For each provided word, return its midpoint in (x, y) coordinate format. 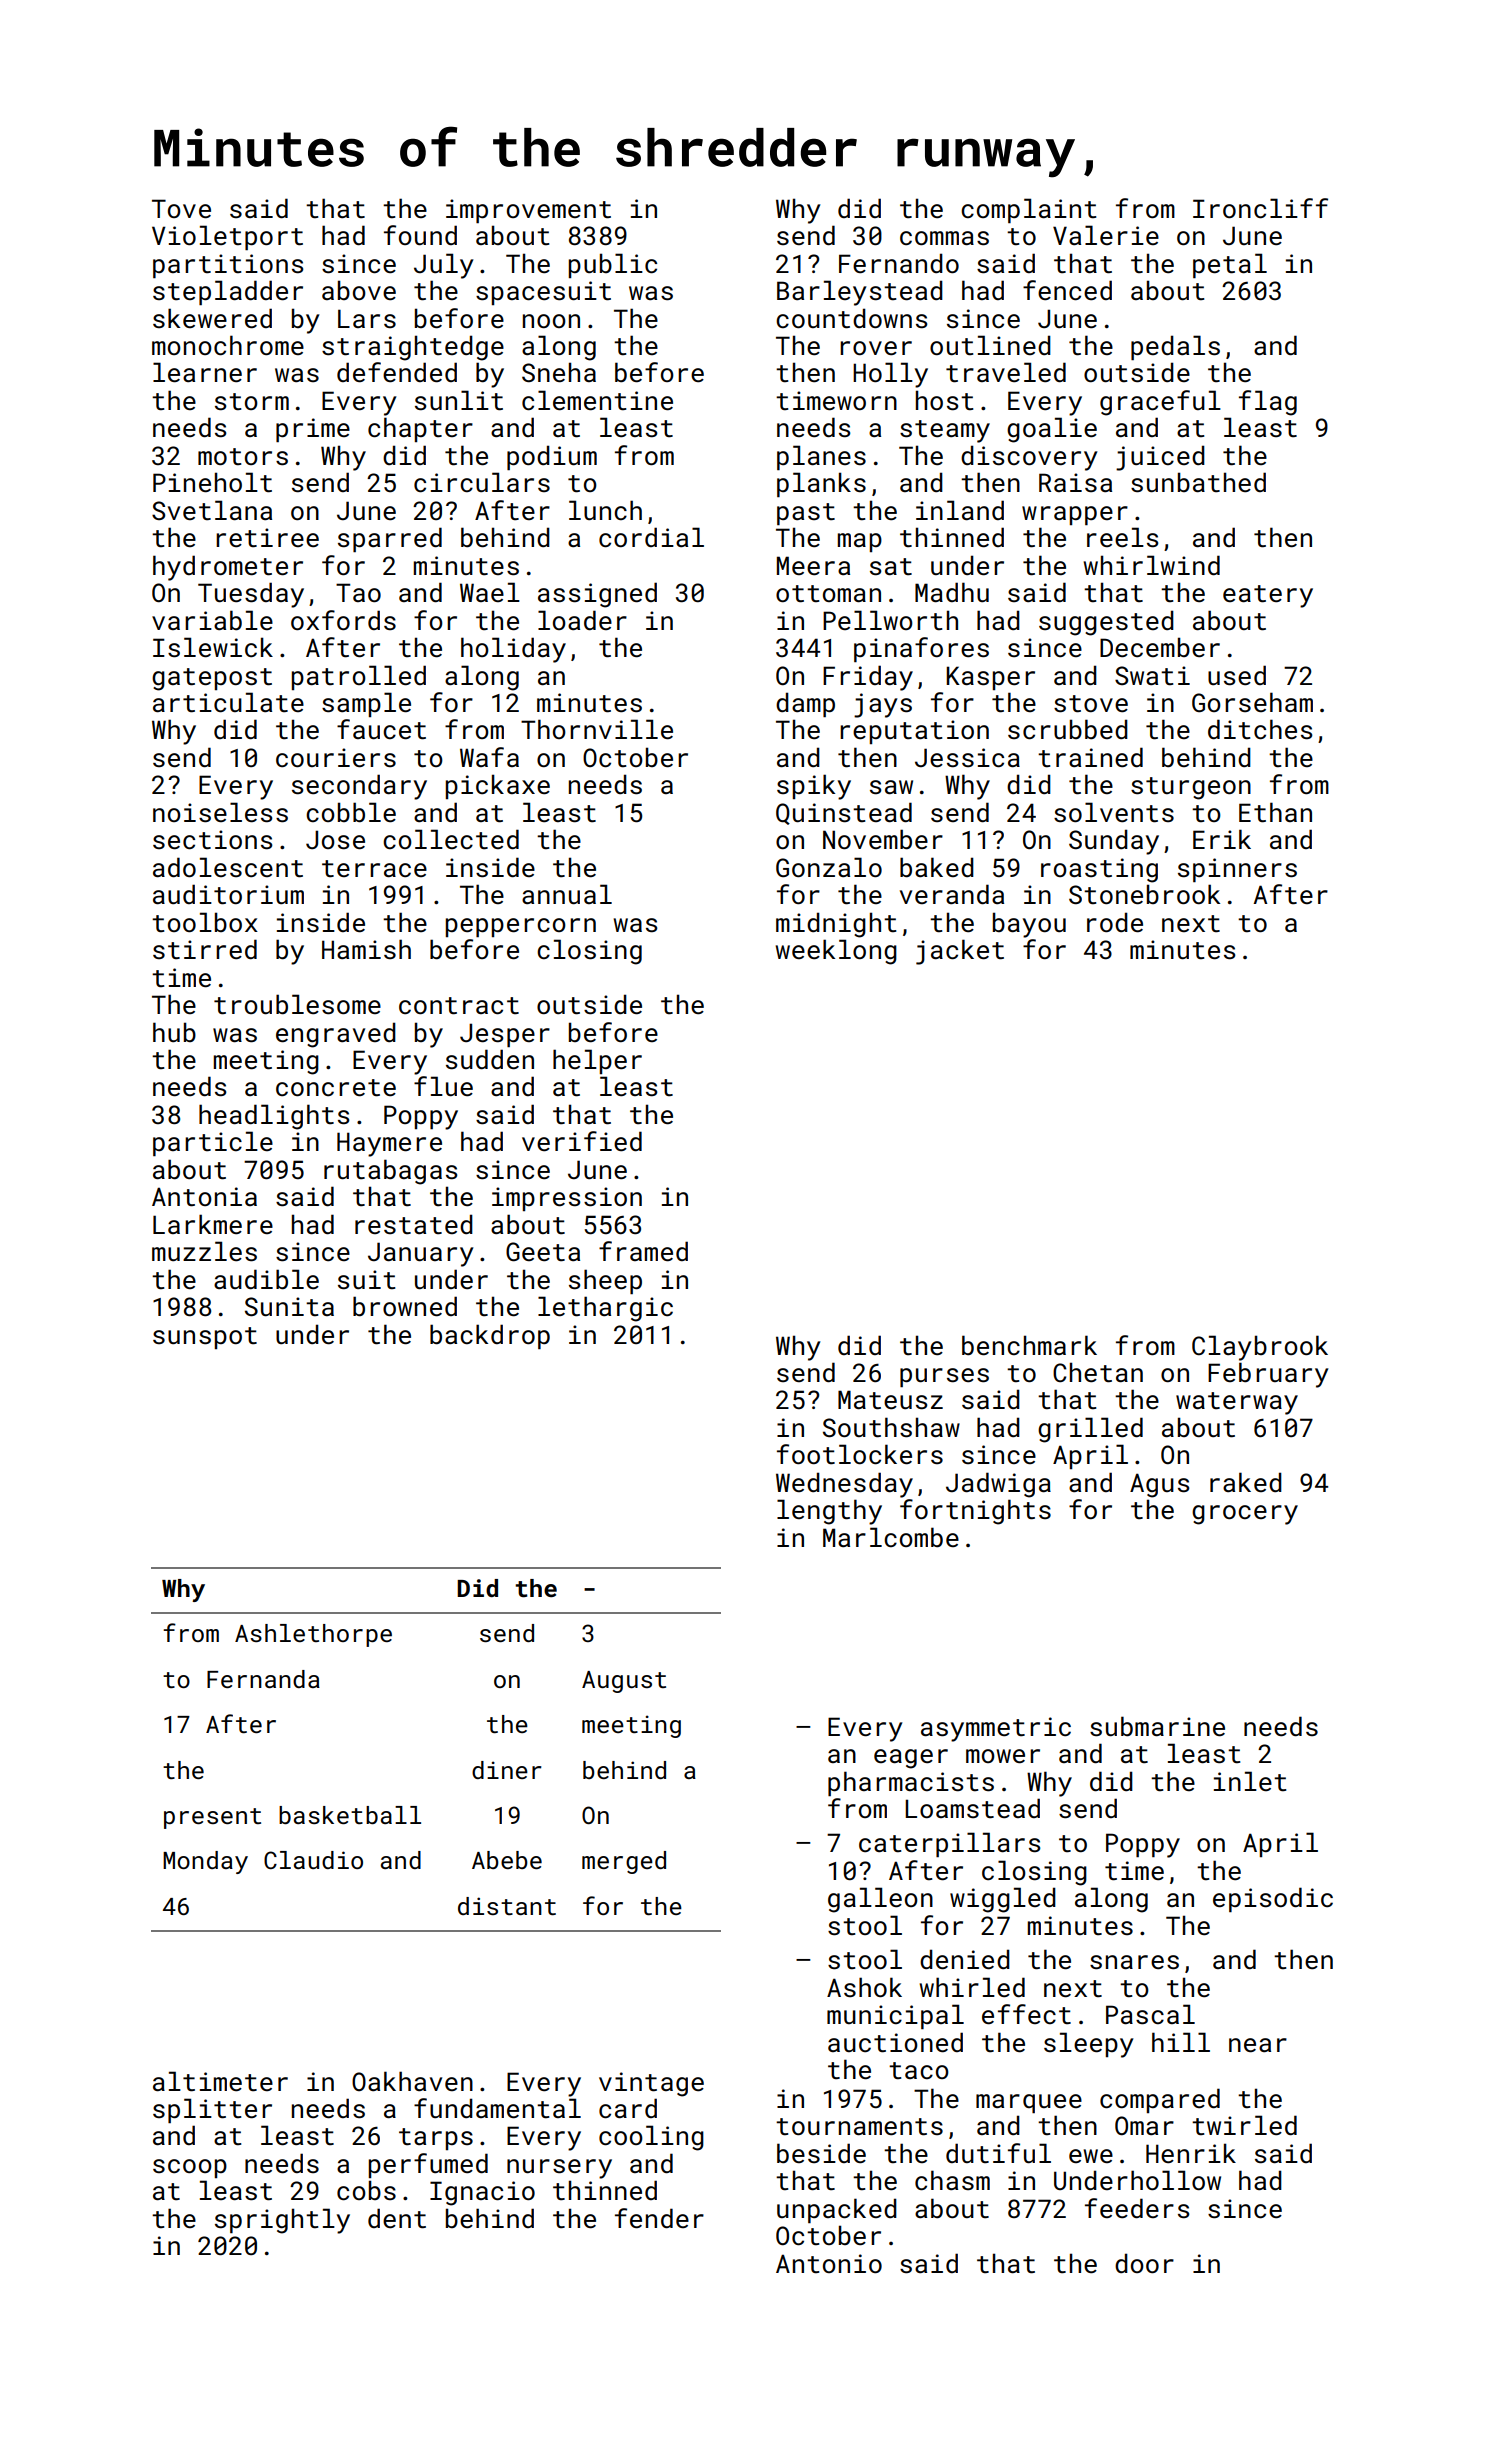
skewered (212, 318)
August (624, 1682)
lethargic (605, 1309)
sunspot (205, 1338)
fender (659, 2218)
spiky (814, 787)
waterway (1237, 1403)
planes (821, 457)
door (1144, 2263)
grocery (1245, 1515)
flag (1268, 403)
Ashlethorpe (313, 1635)
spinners (1237, 870)
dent (397, 2218)
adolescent (228, 867)
